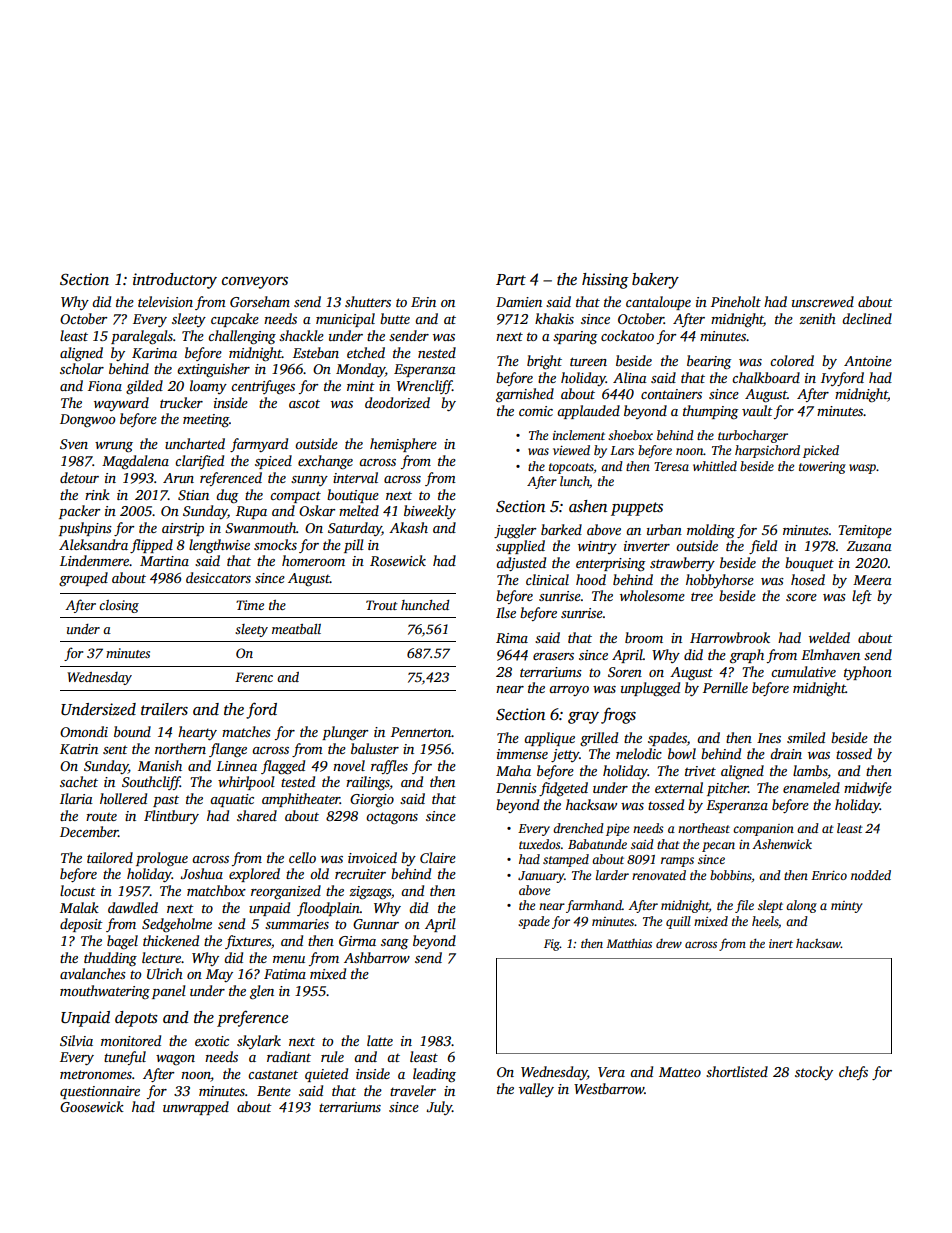 The image size is (952, 1233). Describe the element at coordinates (511, 279) in the document. I see `Part` at that location.
